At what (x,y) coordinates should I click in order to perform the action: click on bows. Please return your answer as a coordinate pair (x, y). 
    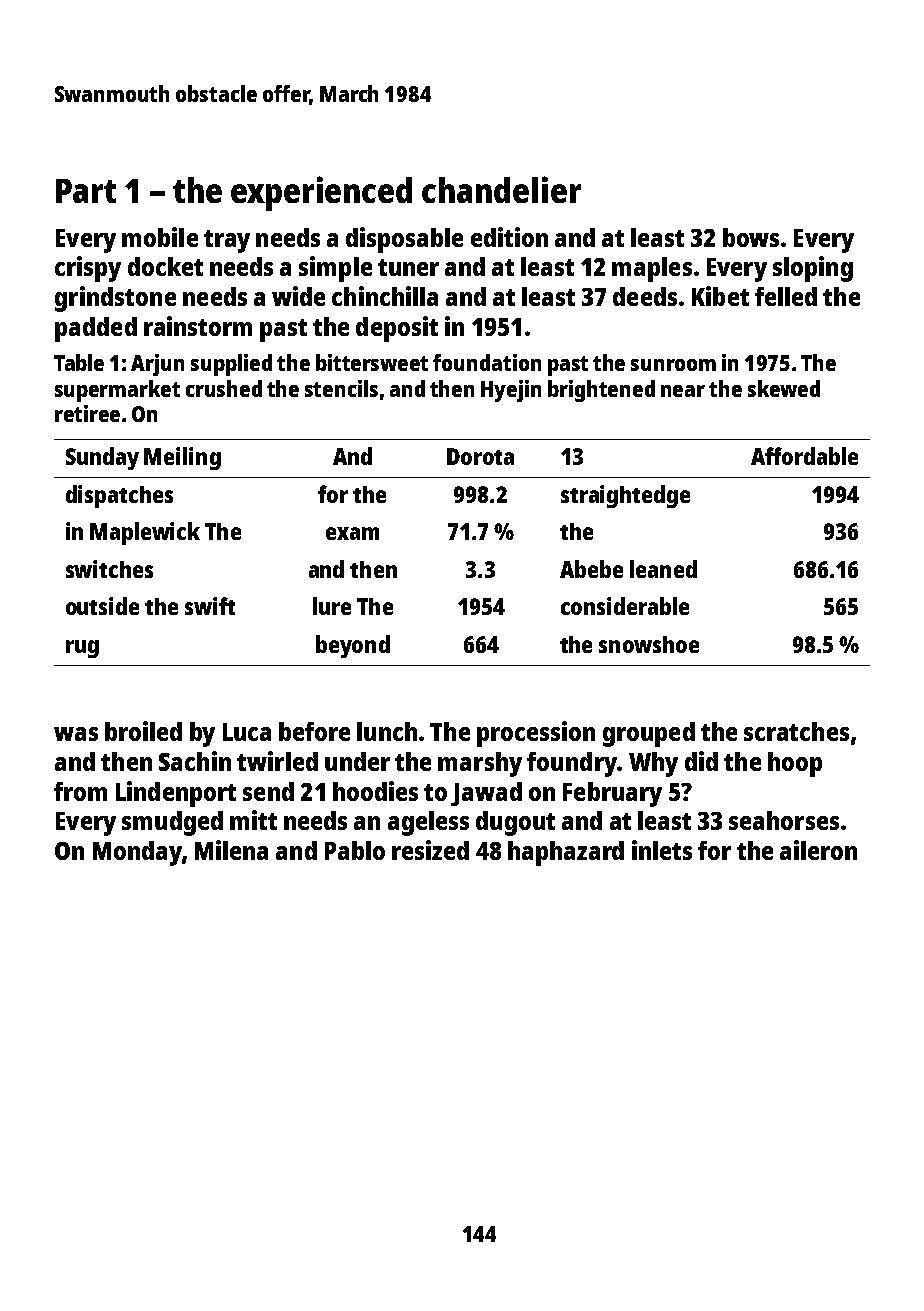
    Looking at the image, I should click on (751, 237).
